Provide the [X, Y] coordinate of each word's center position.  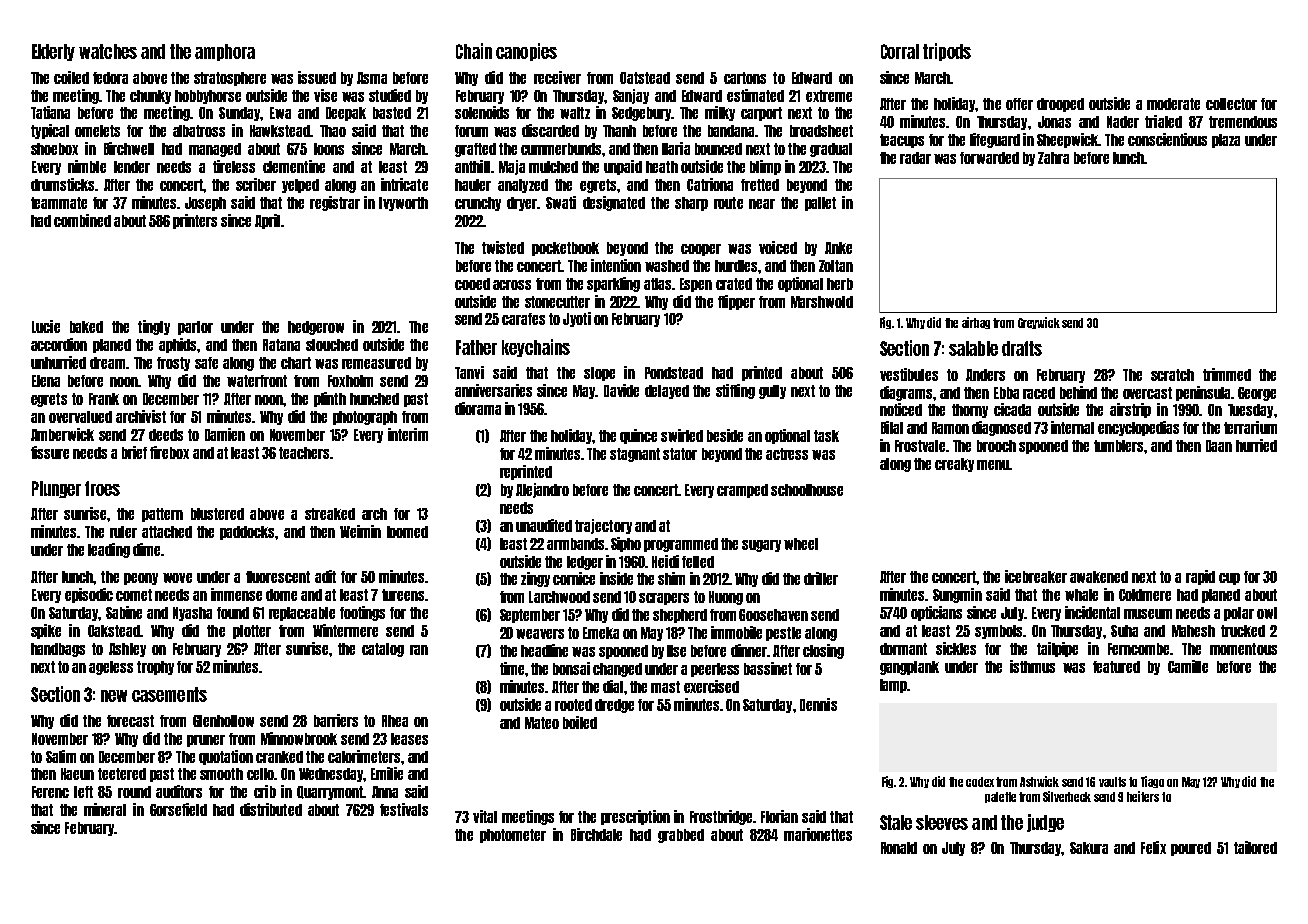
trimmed [1227, 374]
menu [993, 465]
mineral [105, 809]
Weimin [360, 531]
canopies [526, 52]
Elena [46, 381]
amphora [225, 52]
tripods [947, 52]
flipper [736, 302]
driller [821, 578]
